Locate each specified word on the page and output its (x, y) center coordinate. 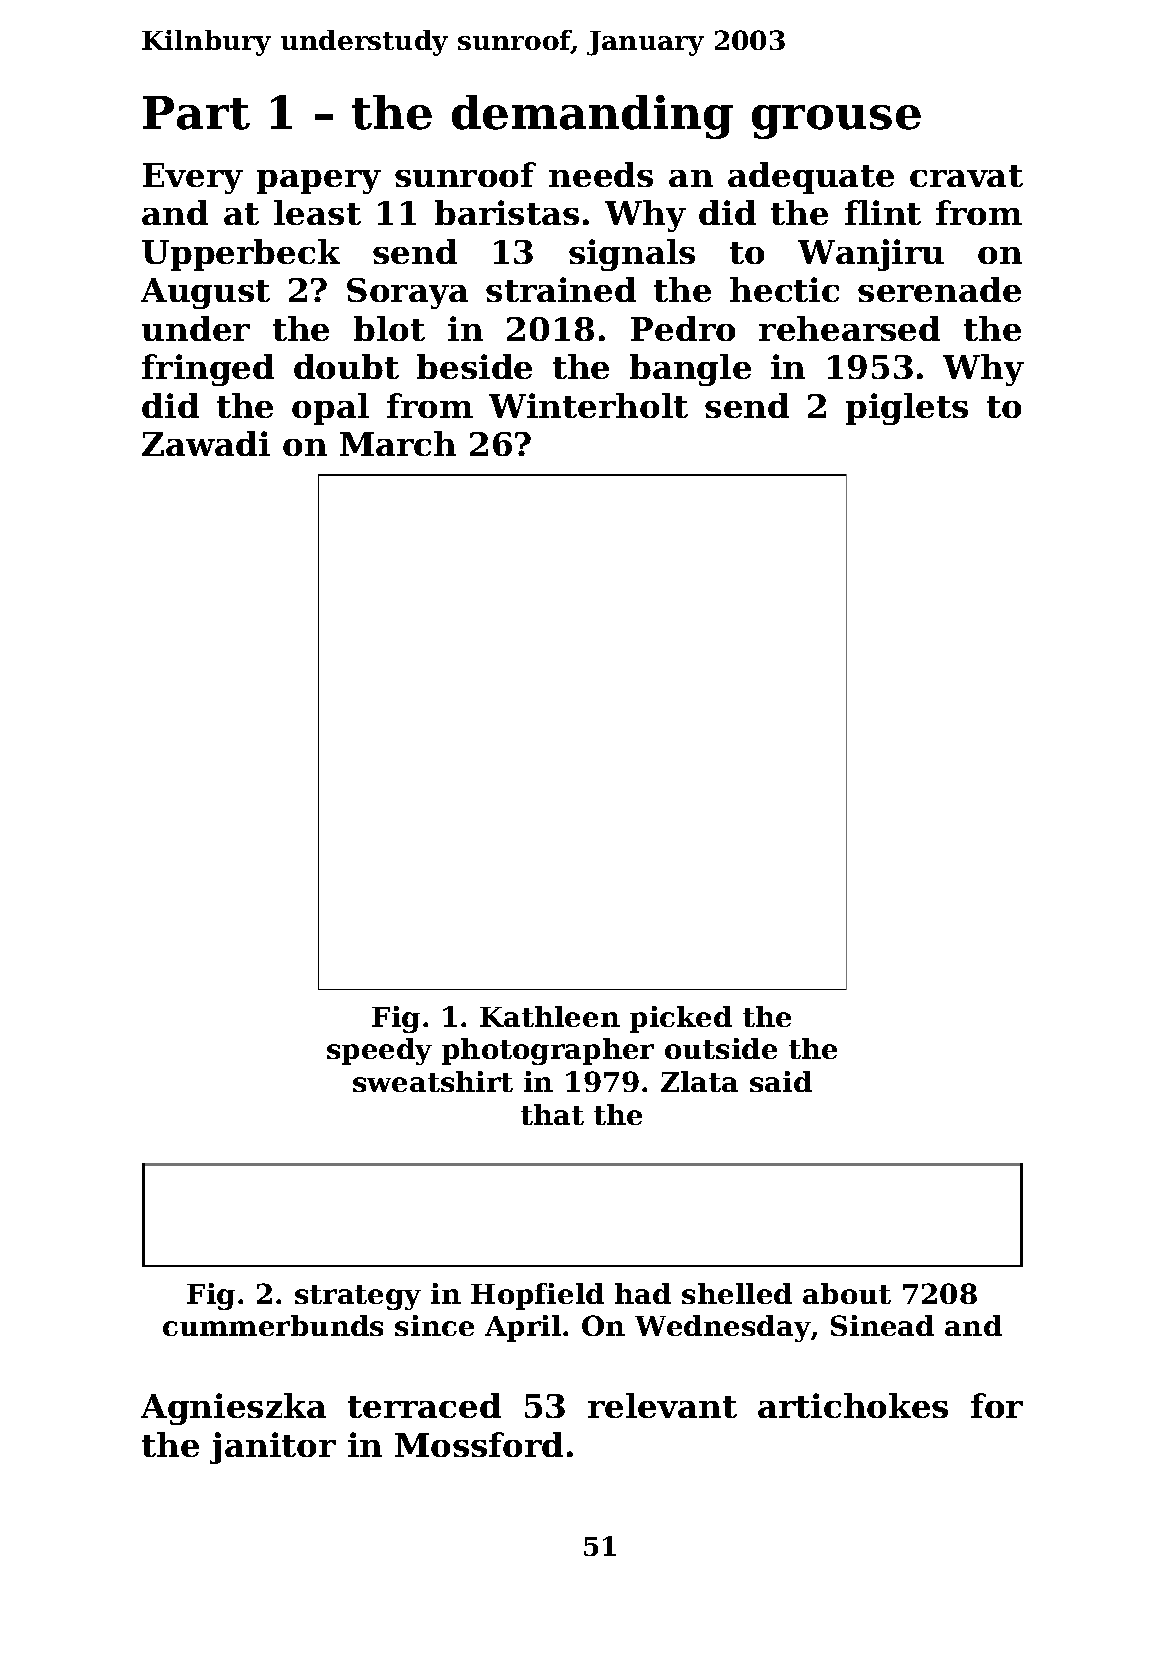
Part (196, 113)
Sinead (882, 1325)
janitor (273, 1448)
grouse (836, 122)
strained (561, 289)
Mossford (479, 1444)
